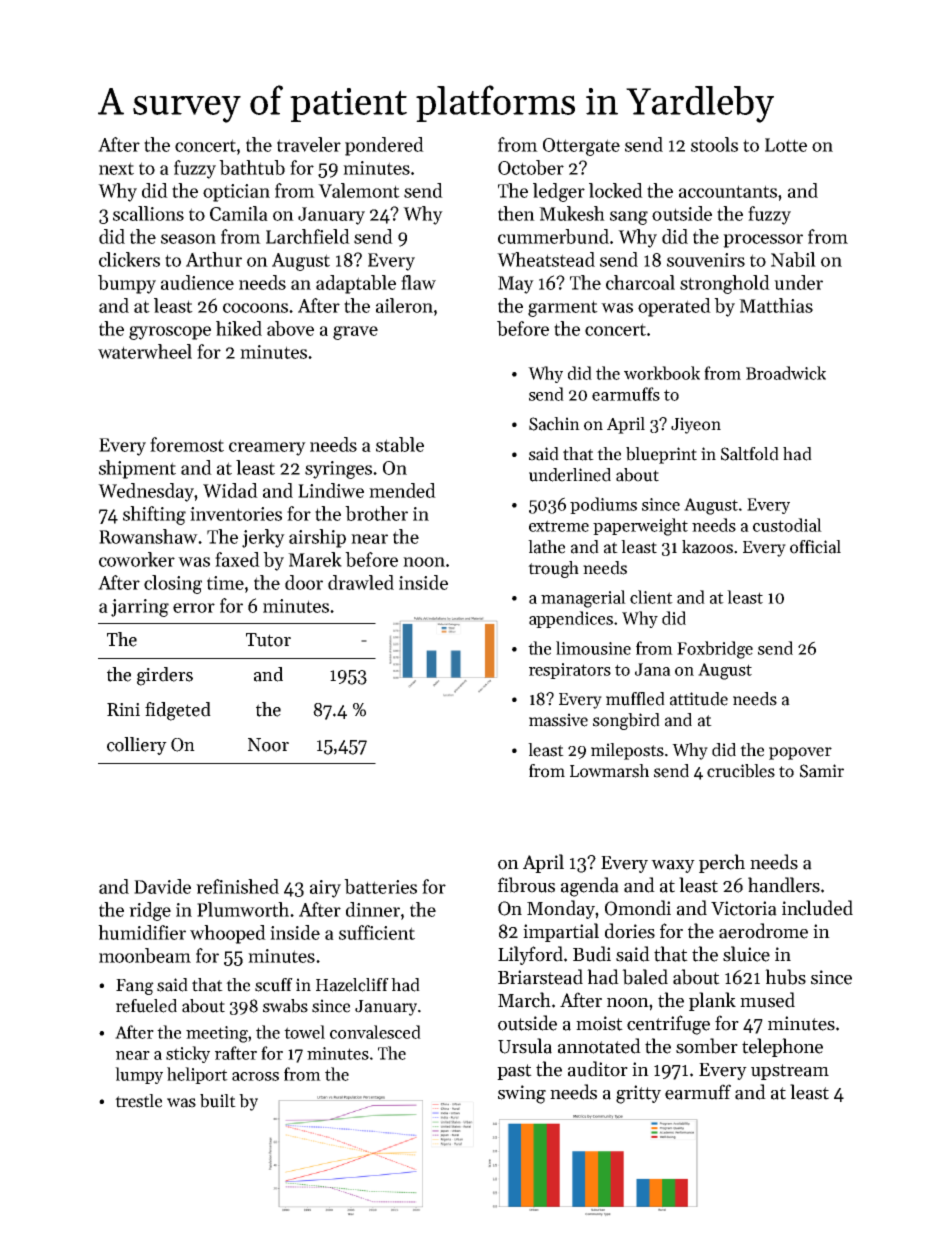 Image resolution: width=952 pixels, height=1233 pixels. What do you see at coordinates (728, 191) in the screenshot?
I see `accountants` at bounding box center [728, 191].
